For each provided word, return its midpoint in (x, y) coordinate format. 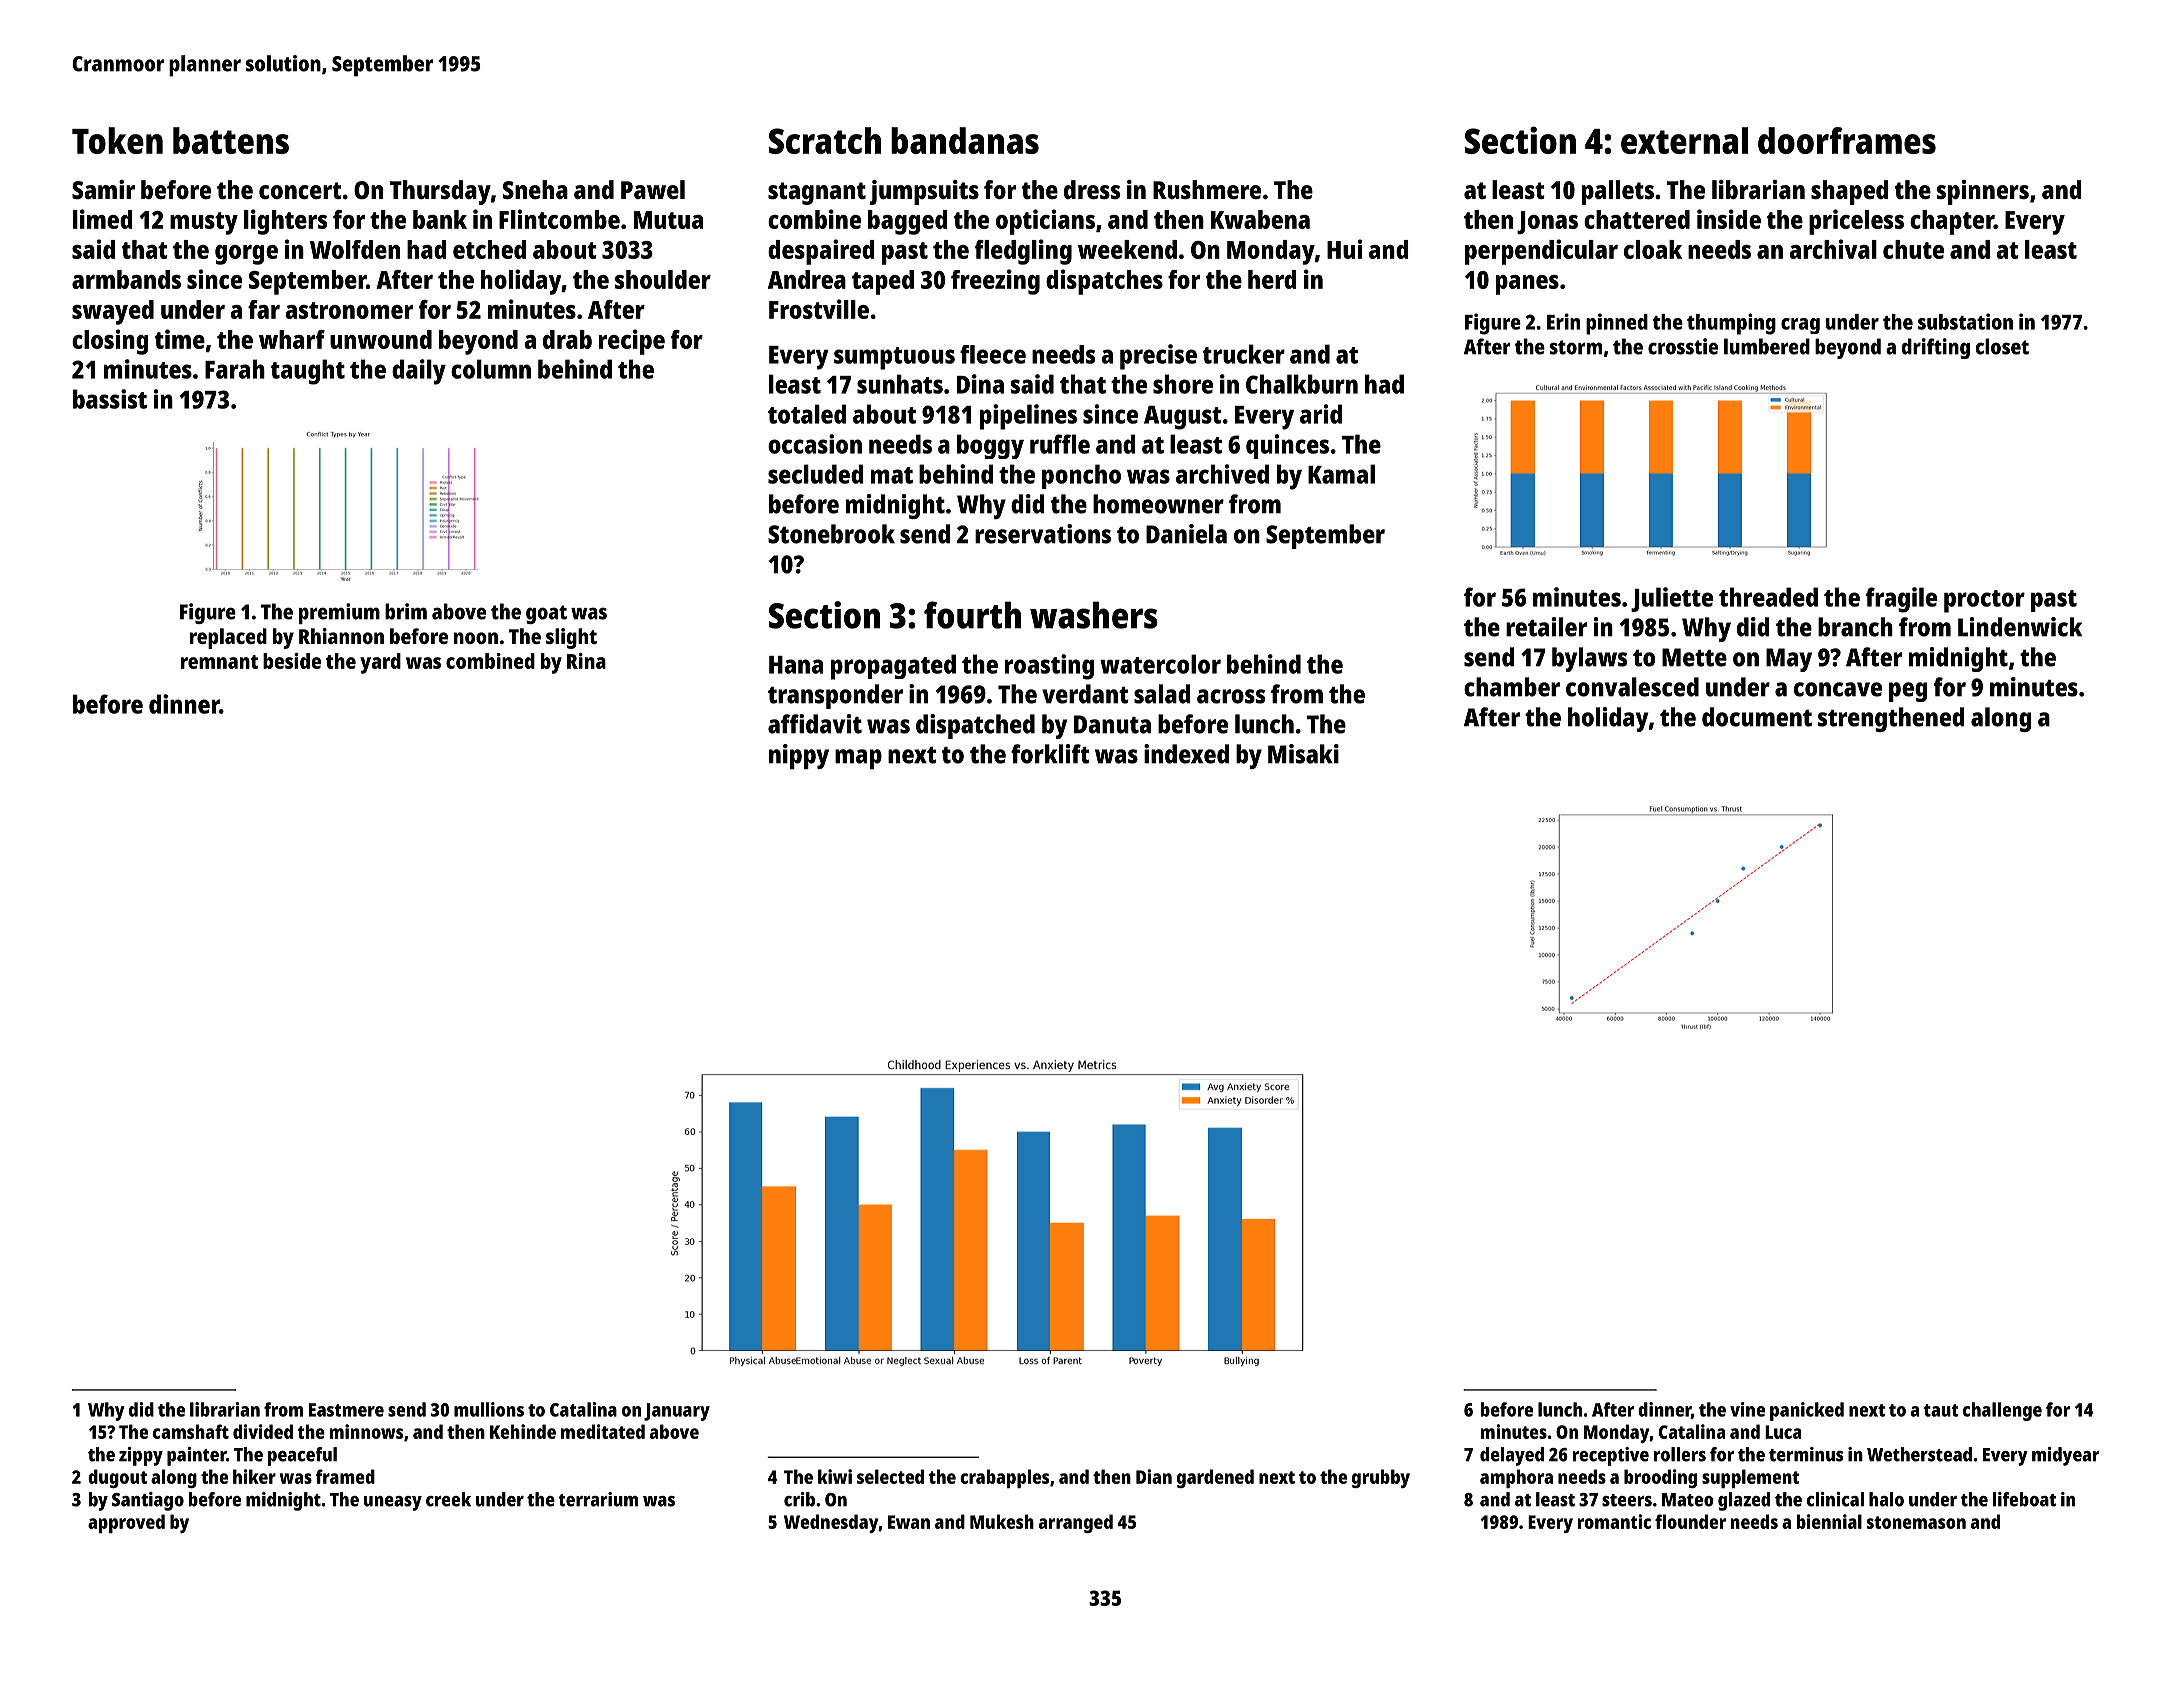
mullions (489, 1409)
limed (103, 219)
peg (1908, 692)
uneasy (393, 1503)
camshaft (191, 1431)
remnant (219, 662)
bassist (110, 399)
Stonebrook (831, 534)
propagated (893, 667)
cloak (1653, 249)
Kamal (1341, 474)
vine (1747, 1409)
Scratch (825, 140)
